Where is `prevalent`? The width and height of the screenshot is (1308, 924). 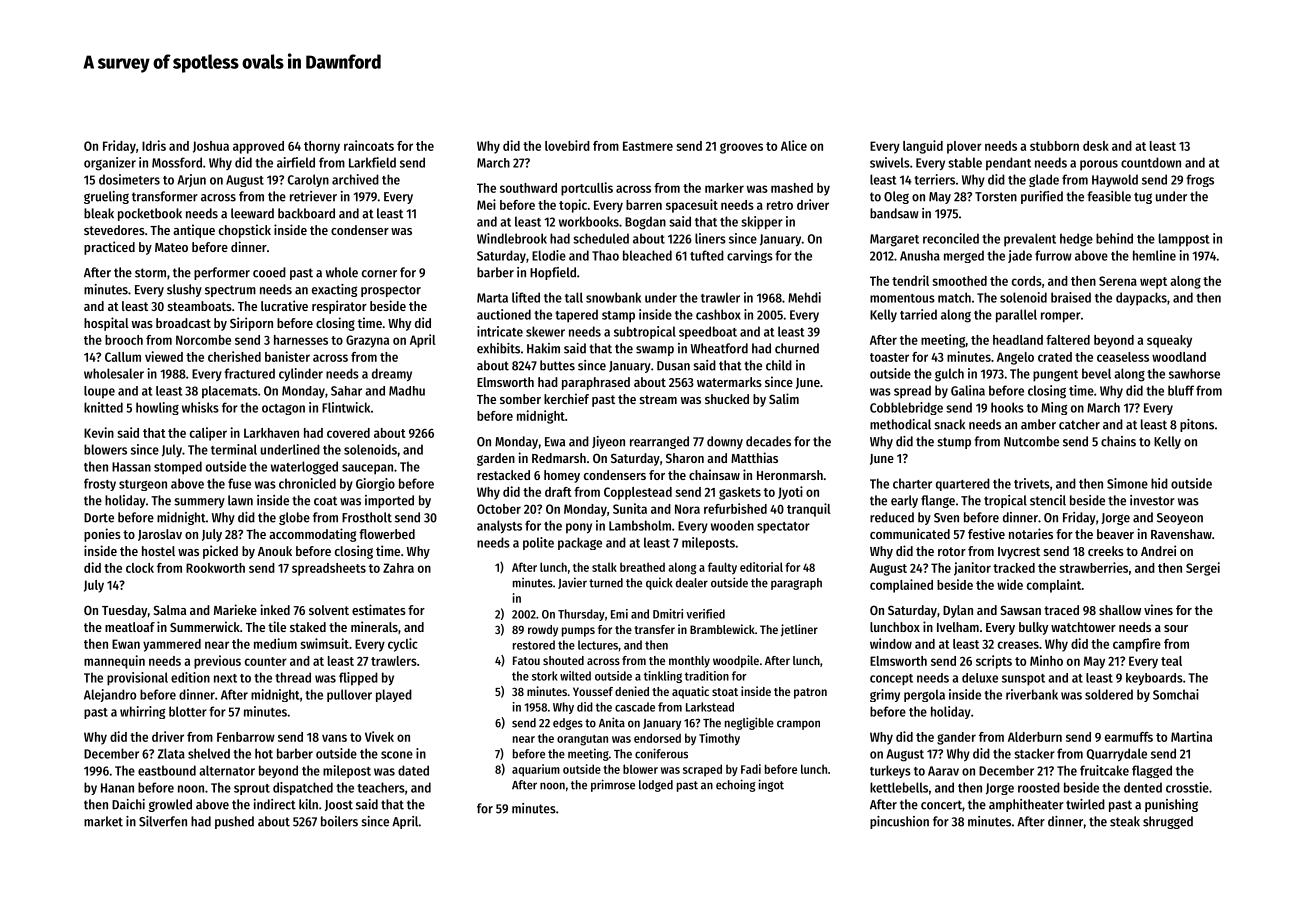 prevalent is located at coordinates (1030, 239).
